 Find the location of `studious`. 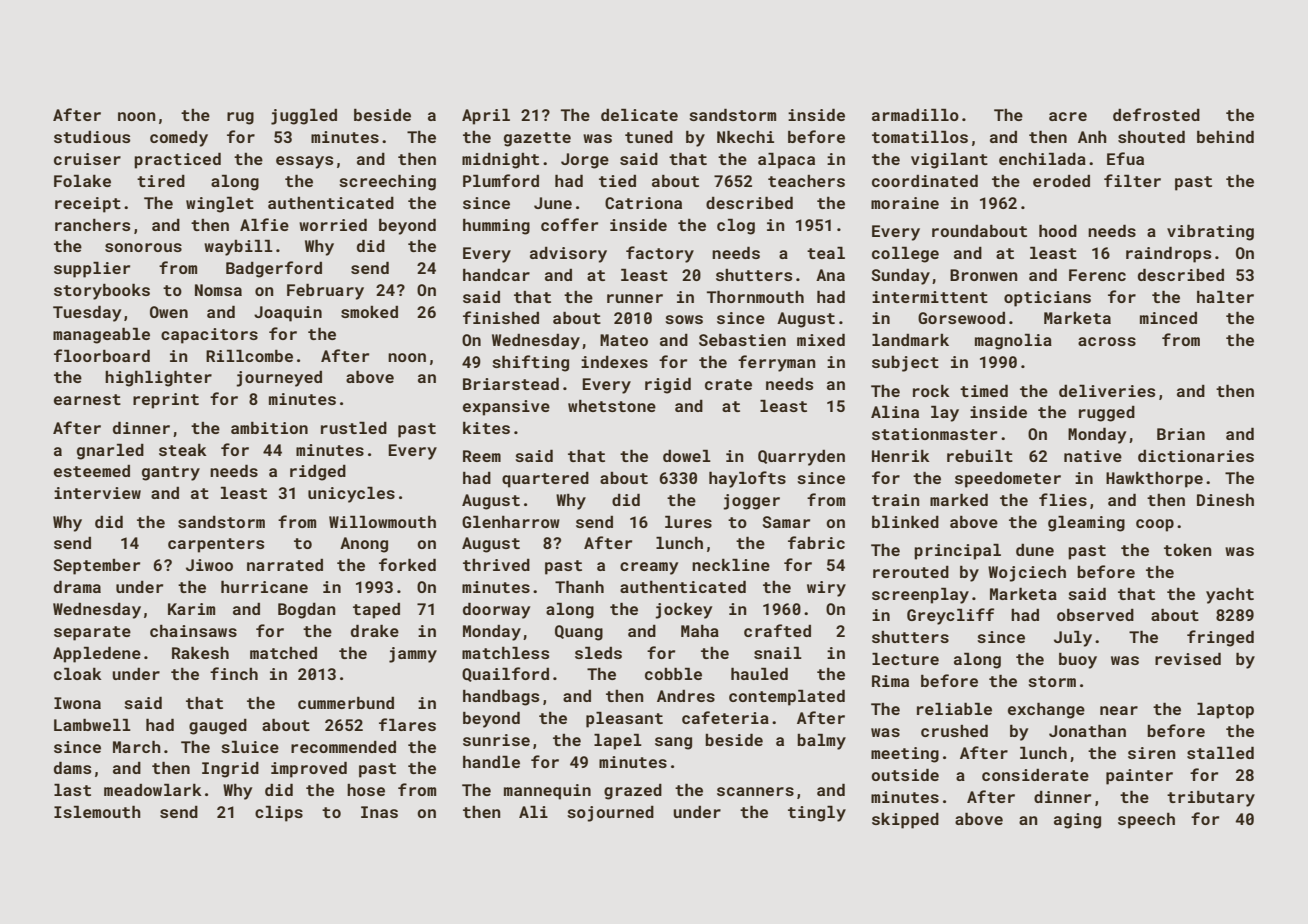

studious is located at coordinates (92, 137).
